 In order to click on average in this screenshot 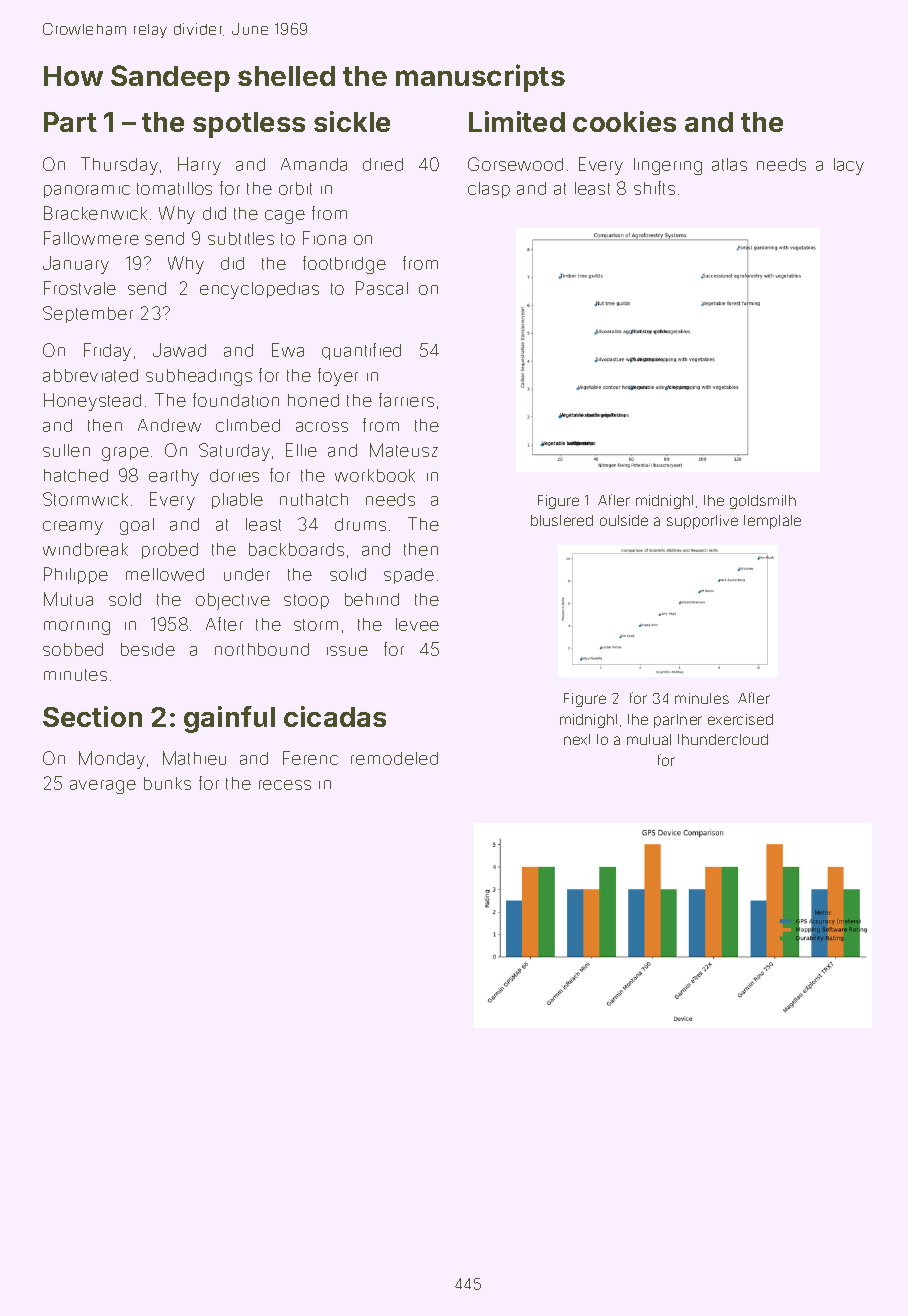, I will do `click(103, 787)`.
